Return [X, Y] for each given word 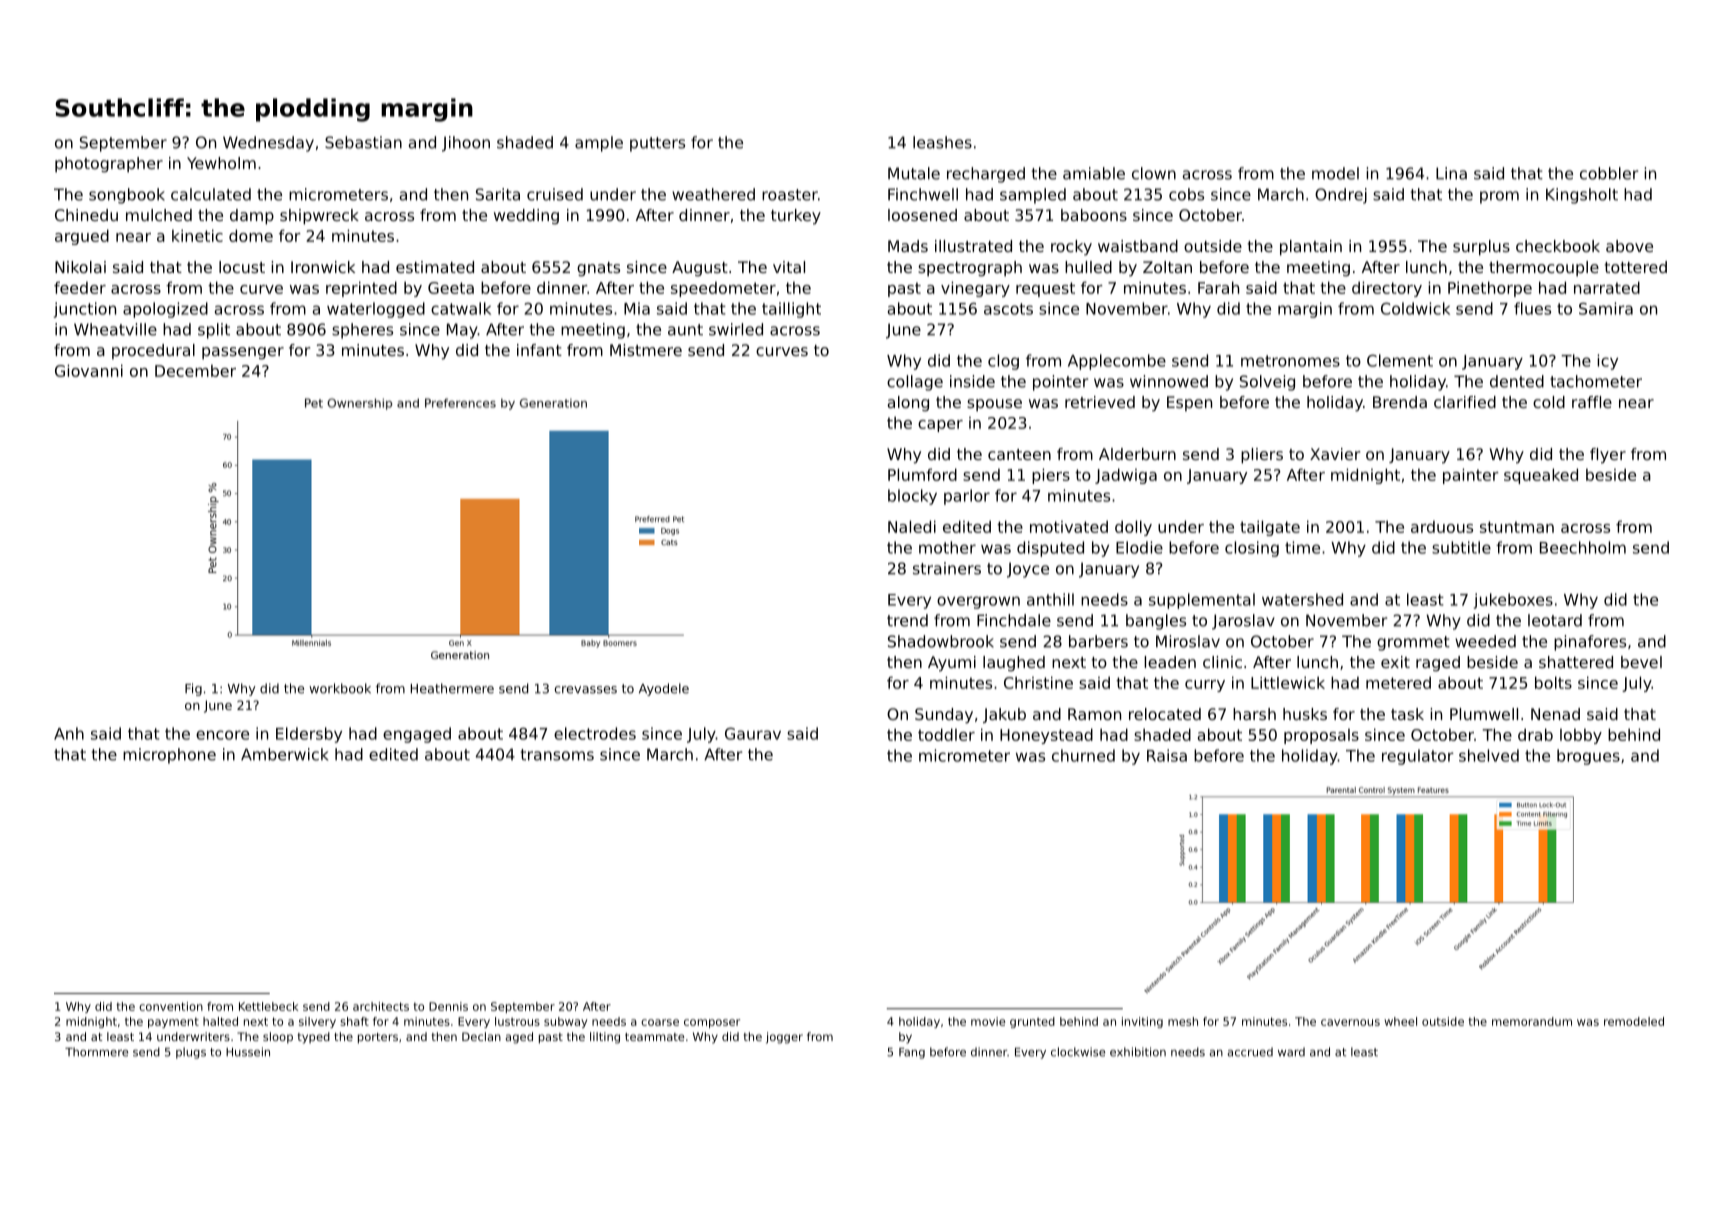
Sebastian [363, 142]
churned [1083, 755]
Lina [1451, 173]
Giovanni [89, 370]
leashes [942, 142]
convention [171, 1006]
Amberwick [284, 754]
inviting [1142, 1022]
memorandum [1532, 1021]
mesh [1183, 1021]
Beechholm [1583, 547]
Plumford [922, 474]
